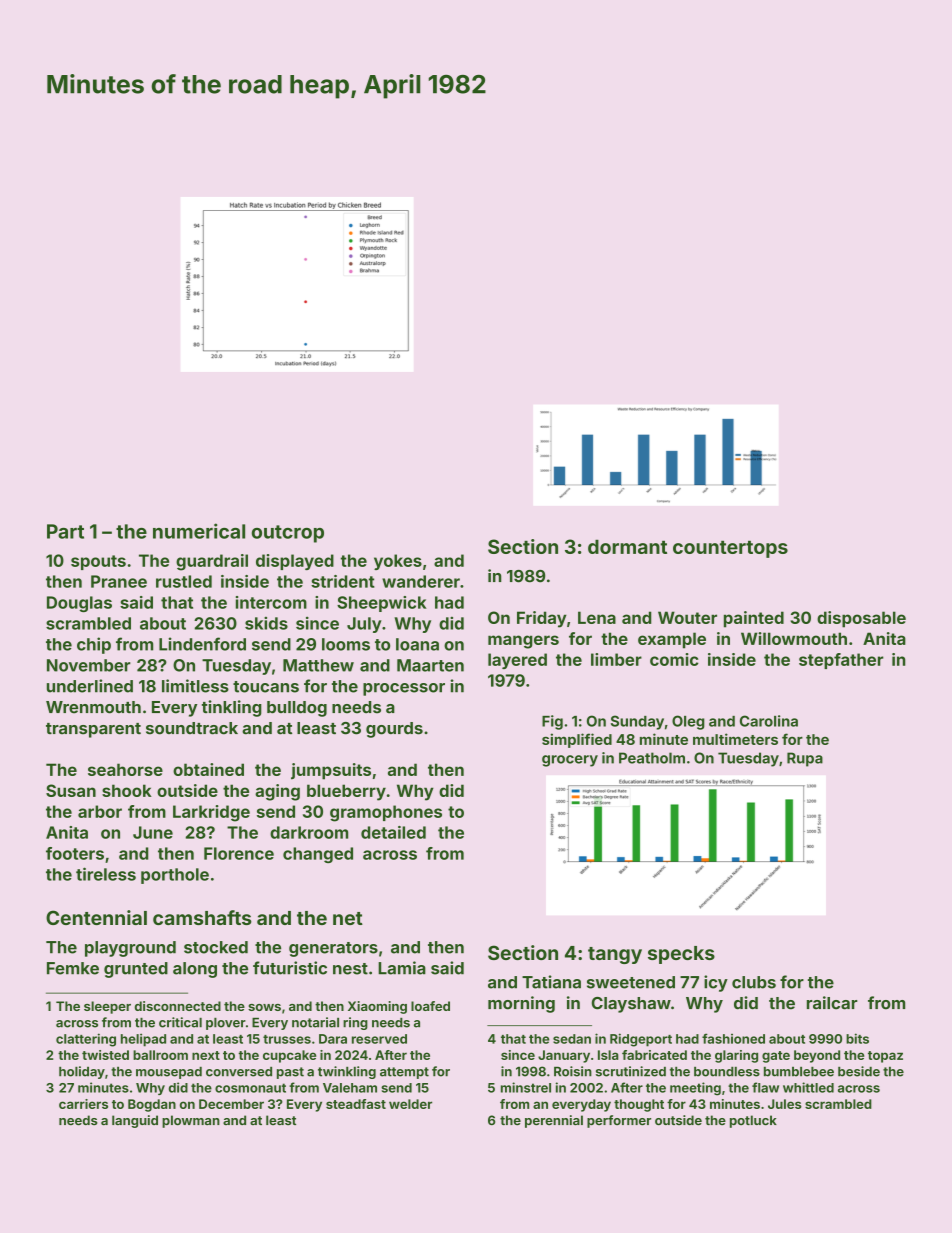 This screenshot has height=1233, width=952. What do you see at coordinates (127, 790) in the screenshot?
I see `shook` at bounding box center [127, 790].
